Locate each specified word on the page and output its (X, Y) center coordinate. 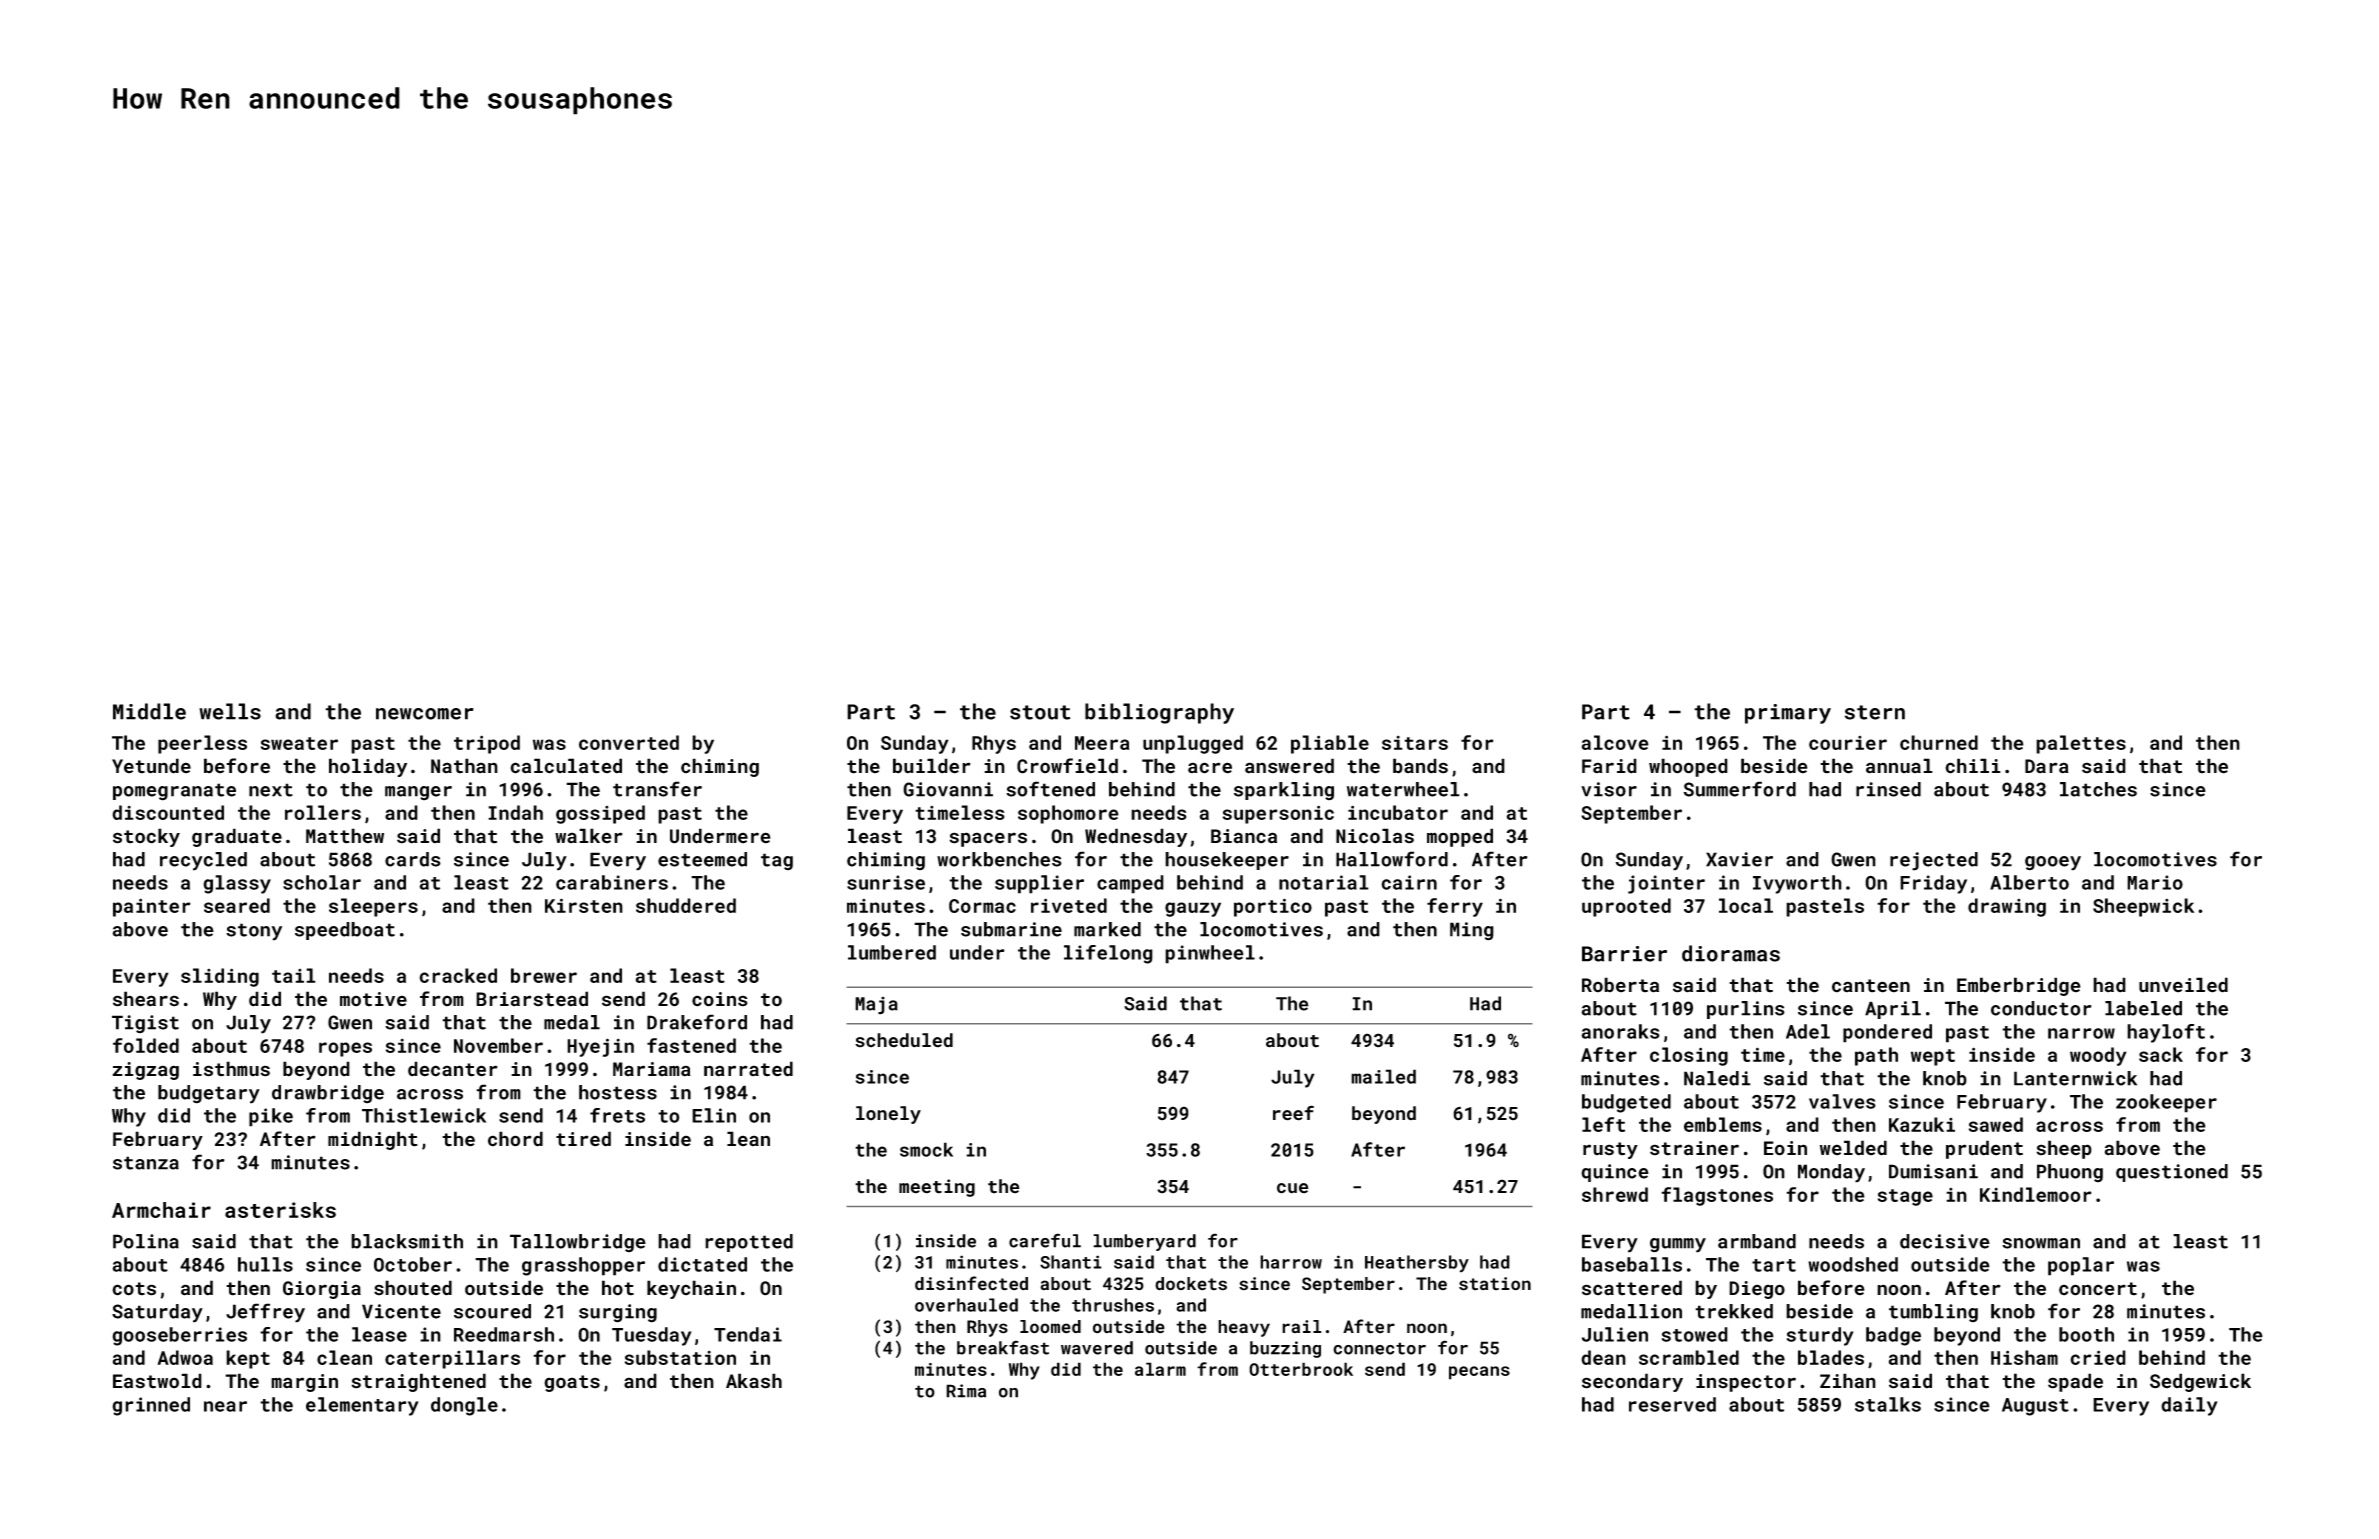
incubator (1398, 812)
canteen (1871, 986)
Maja (876, 1006)
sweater (299, 743)
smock (926, 1149)
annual (1899, 766)
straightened (418, 1382)
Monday (1831, 1173)
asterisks (280, 1210)
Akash (754, 1381)
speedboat (345, 931)
